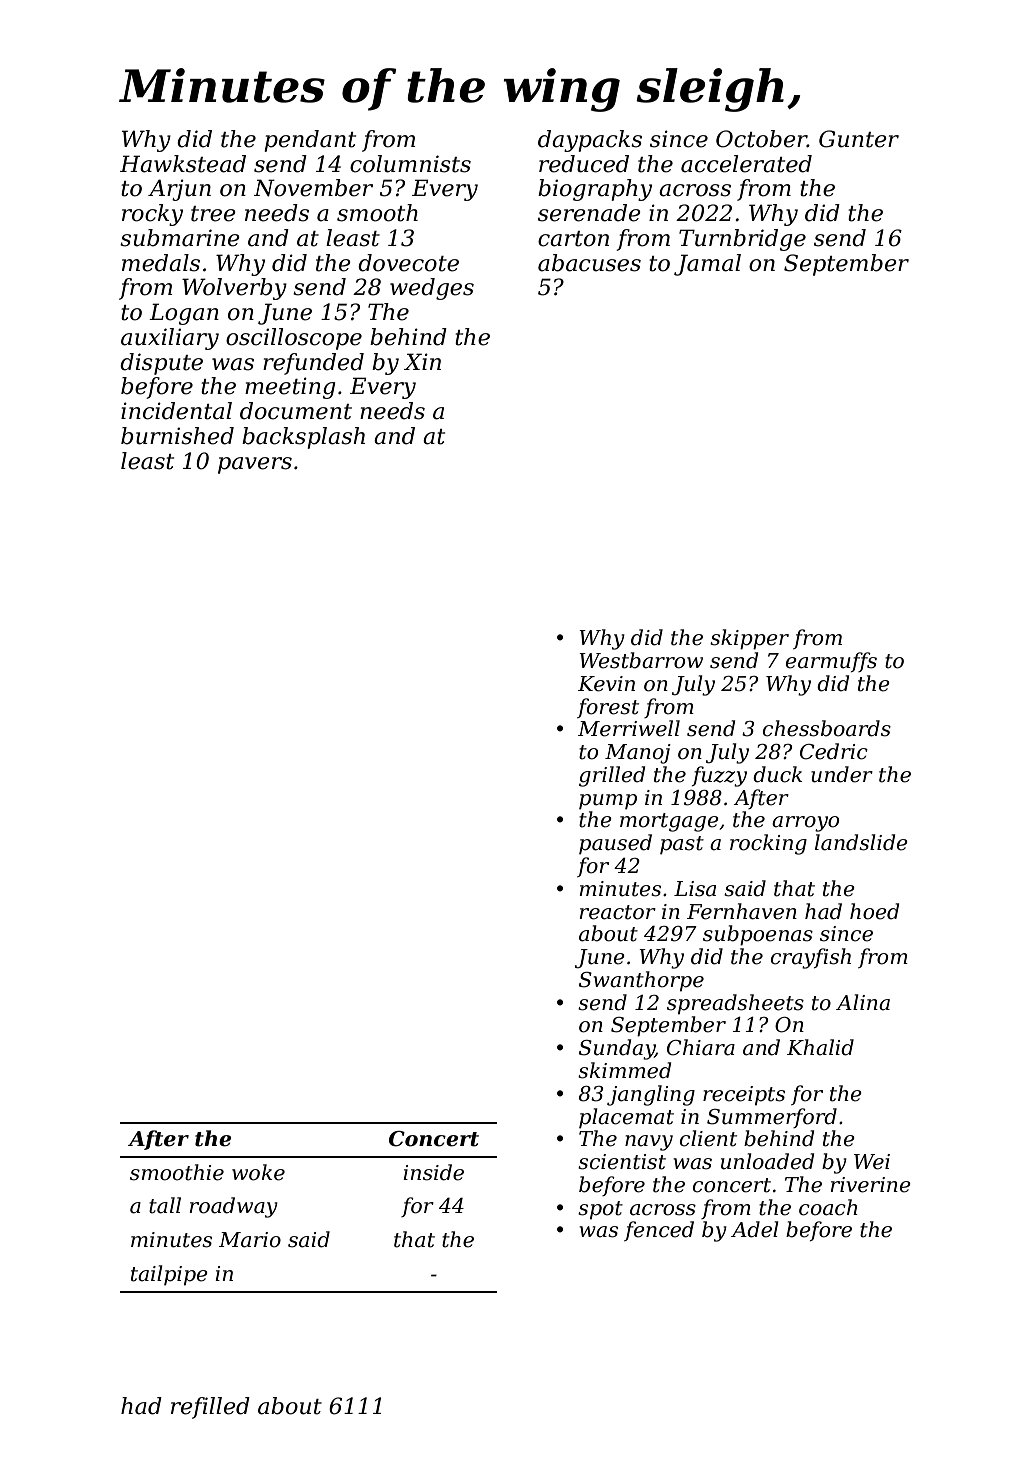 This image has height=1470, width=1035. What do you see at coordinates (255, 465) in the image?
I see `pavers` at bounding box center [255, 465].
